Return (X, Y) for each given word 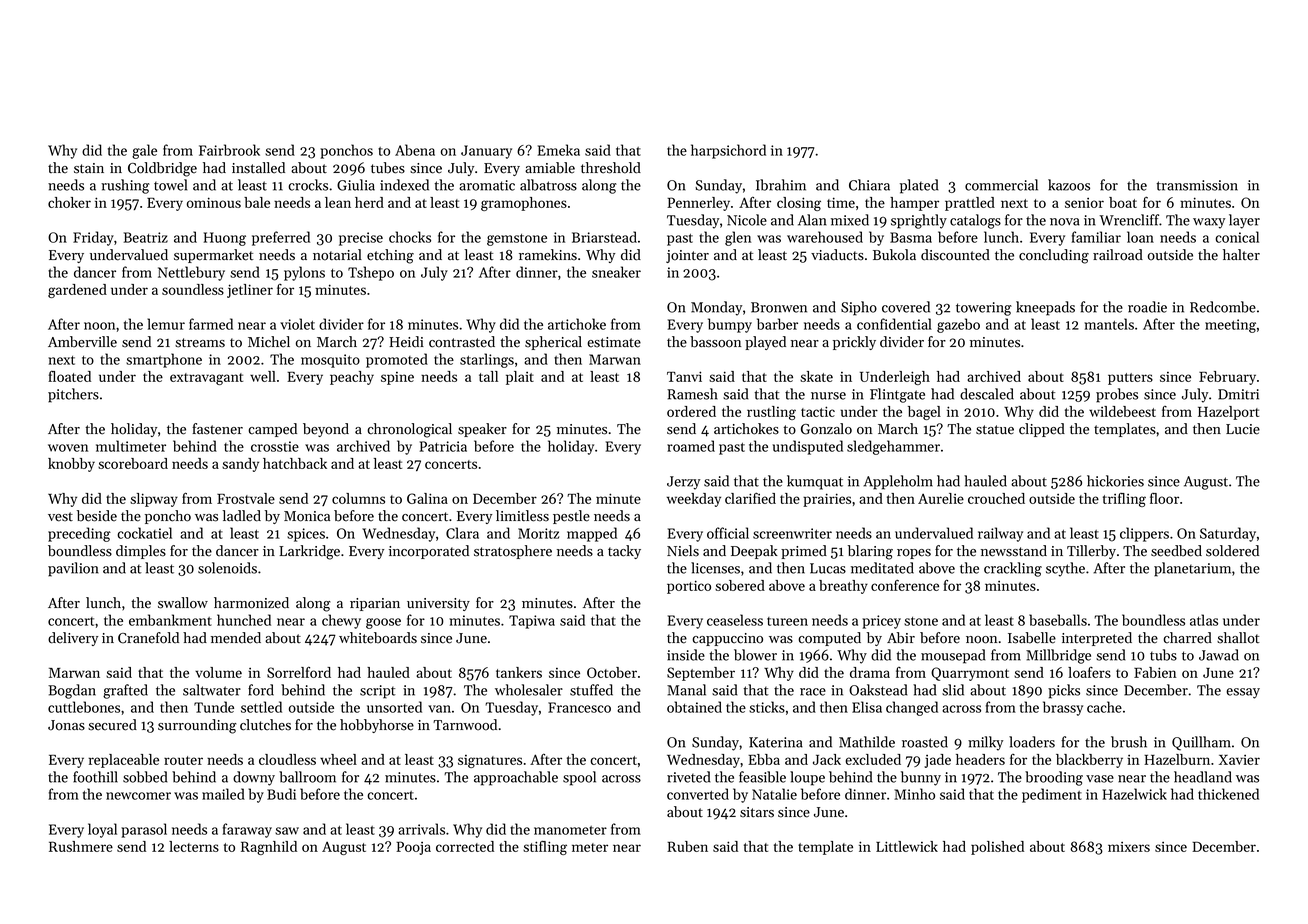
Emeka (559, 150)
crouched (996, 498)
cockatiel (144, 533)
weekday (694, 500)
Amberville (82, 342)
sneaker (616, 272)
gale (144, 151)
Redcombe (1223, 307)
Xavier (1239, 760)
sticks (767, 707)
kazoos (1069, 185)
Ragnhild (269, 848)
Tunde (214, 707)
